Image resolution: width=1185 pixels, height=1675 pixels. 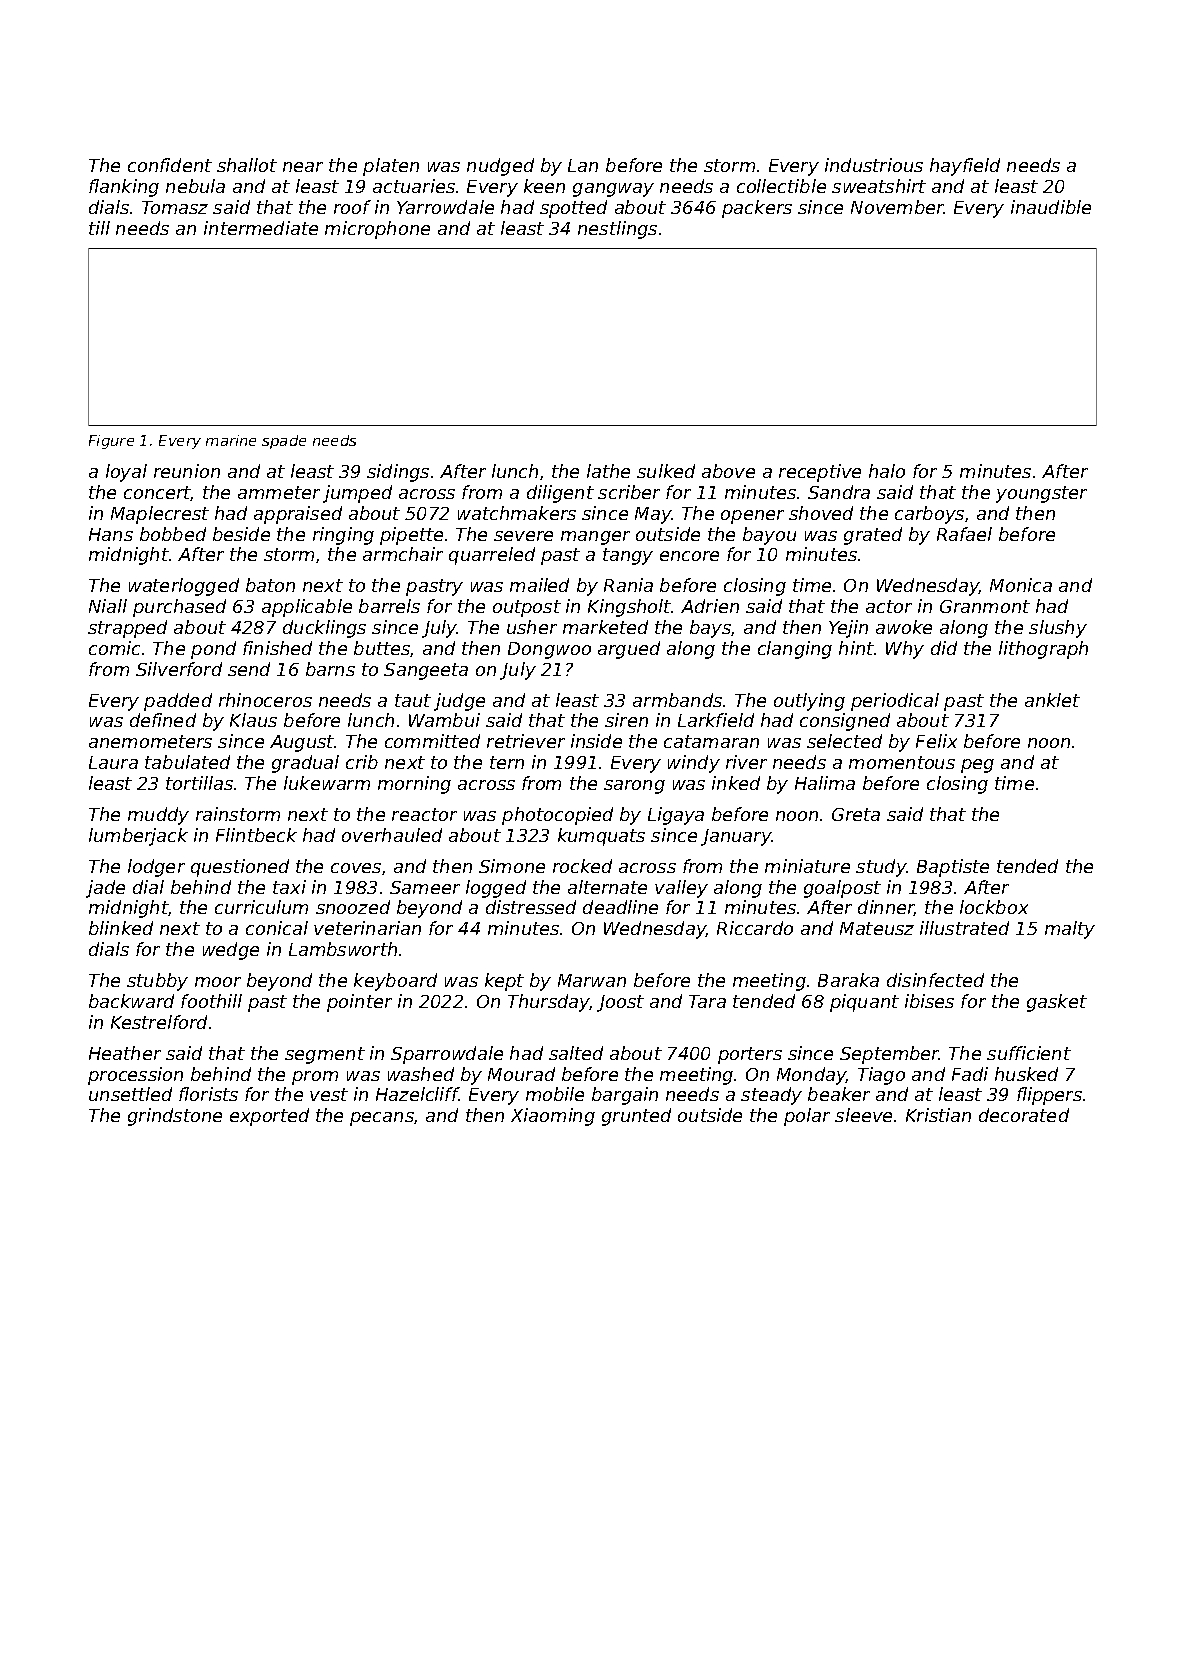 What do you see at coordinates (879, 186) in the screenshot?
I see `sweatshirt` at bounding box center [879, 186].
